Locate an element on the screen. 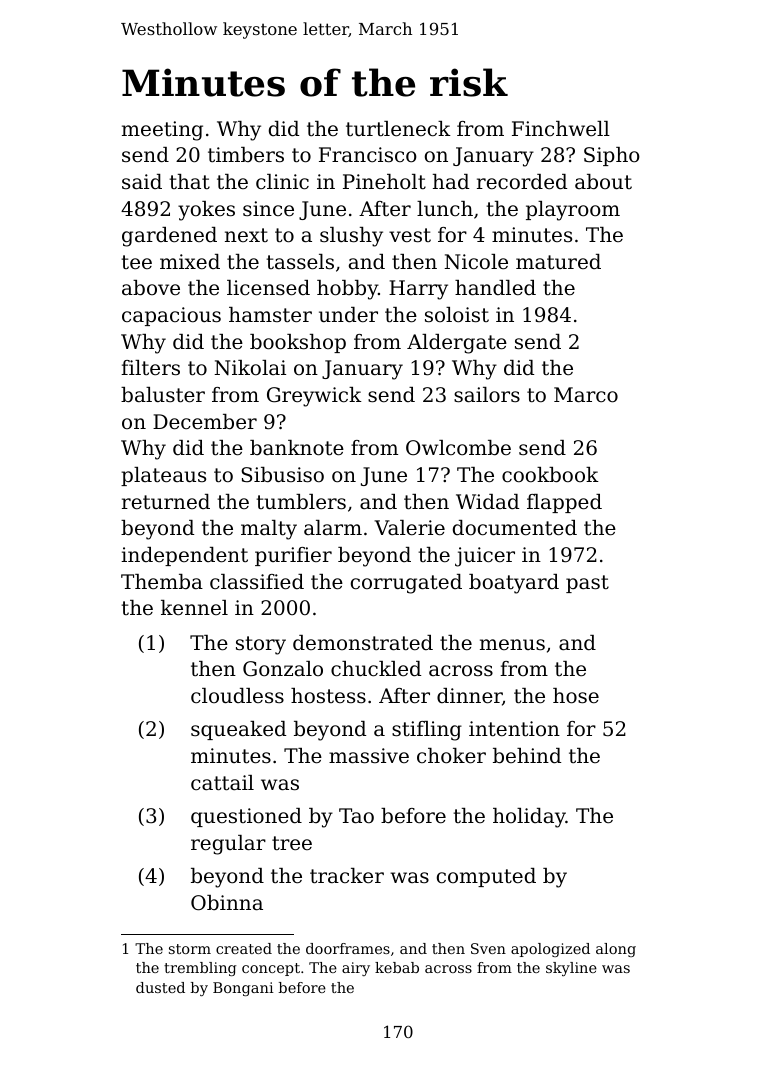 This screenshot has height=1084, width=764. meeting is located at coordinates (162, 131).
